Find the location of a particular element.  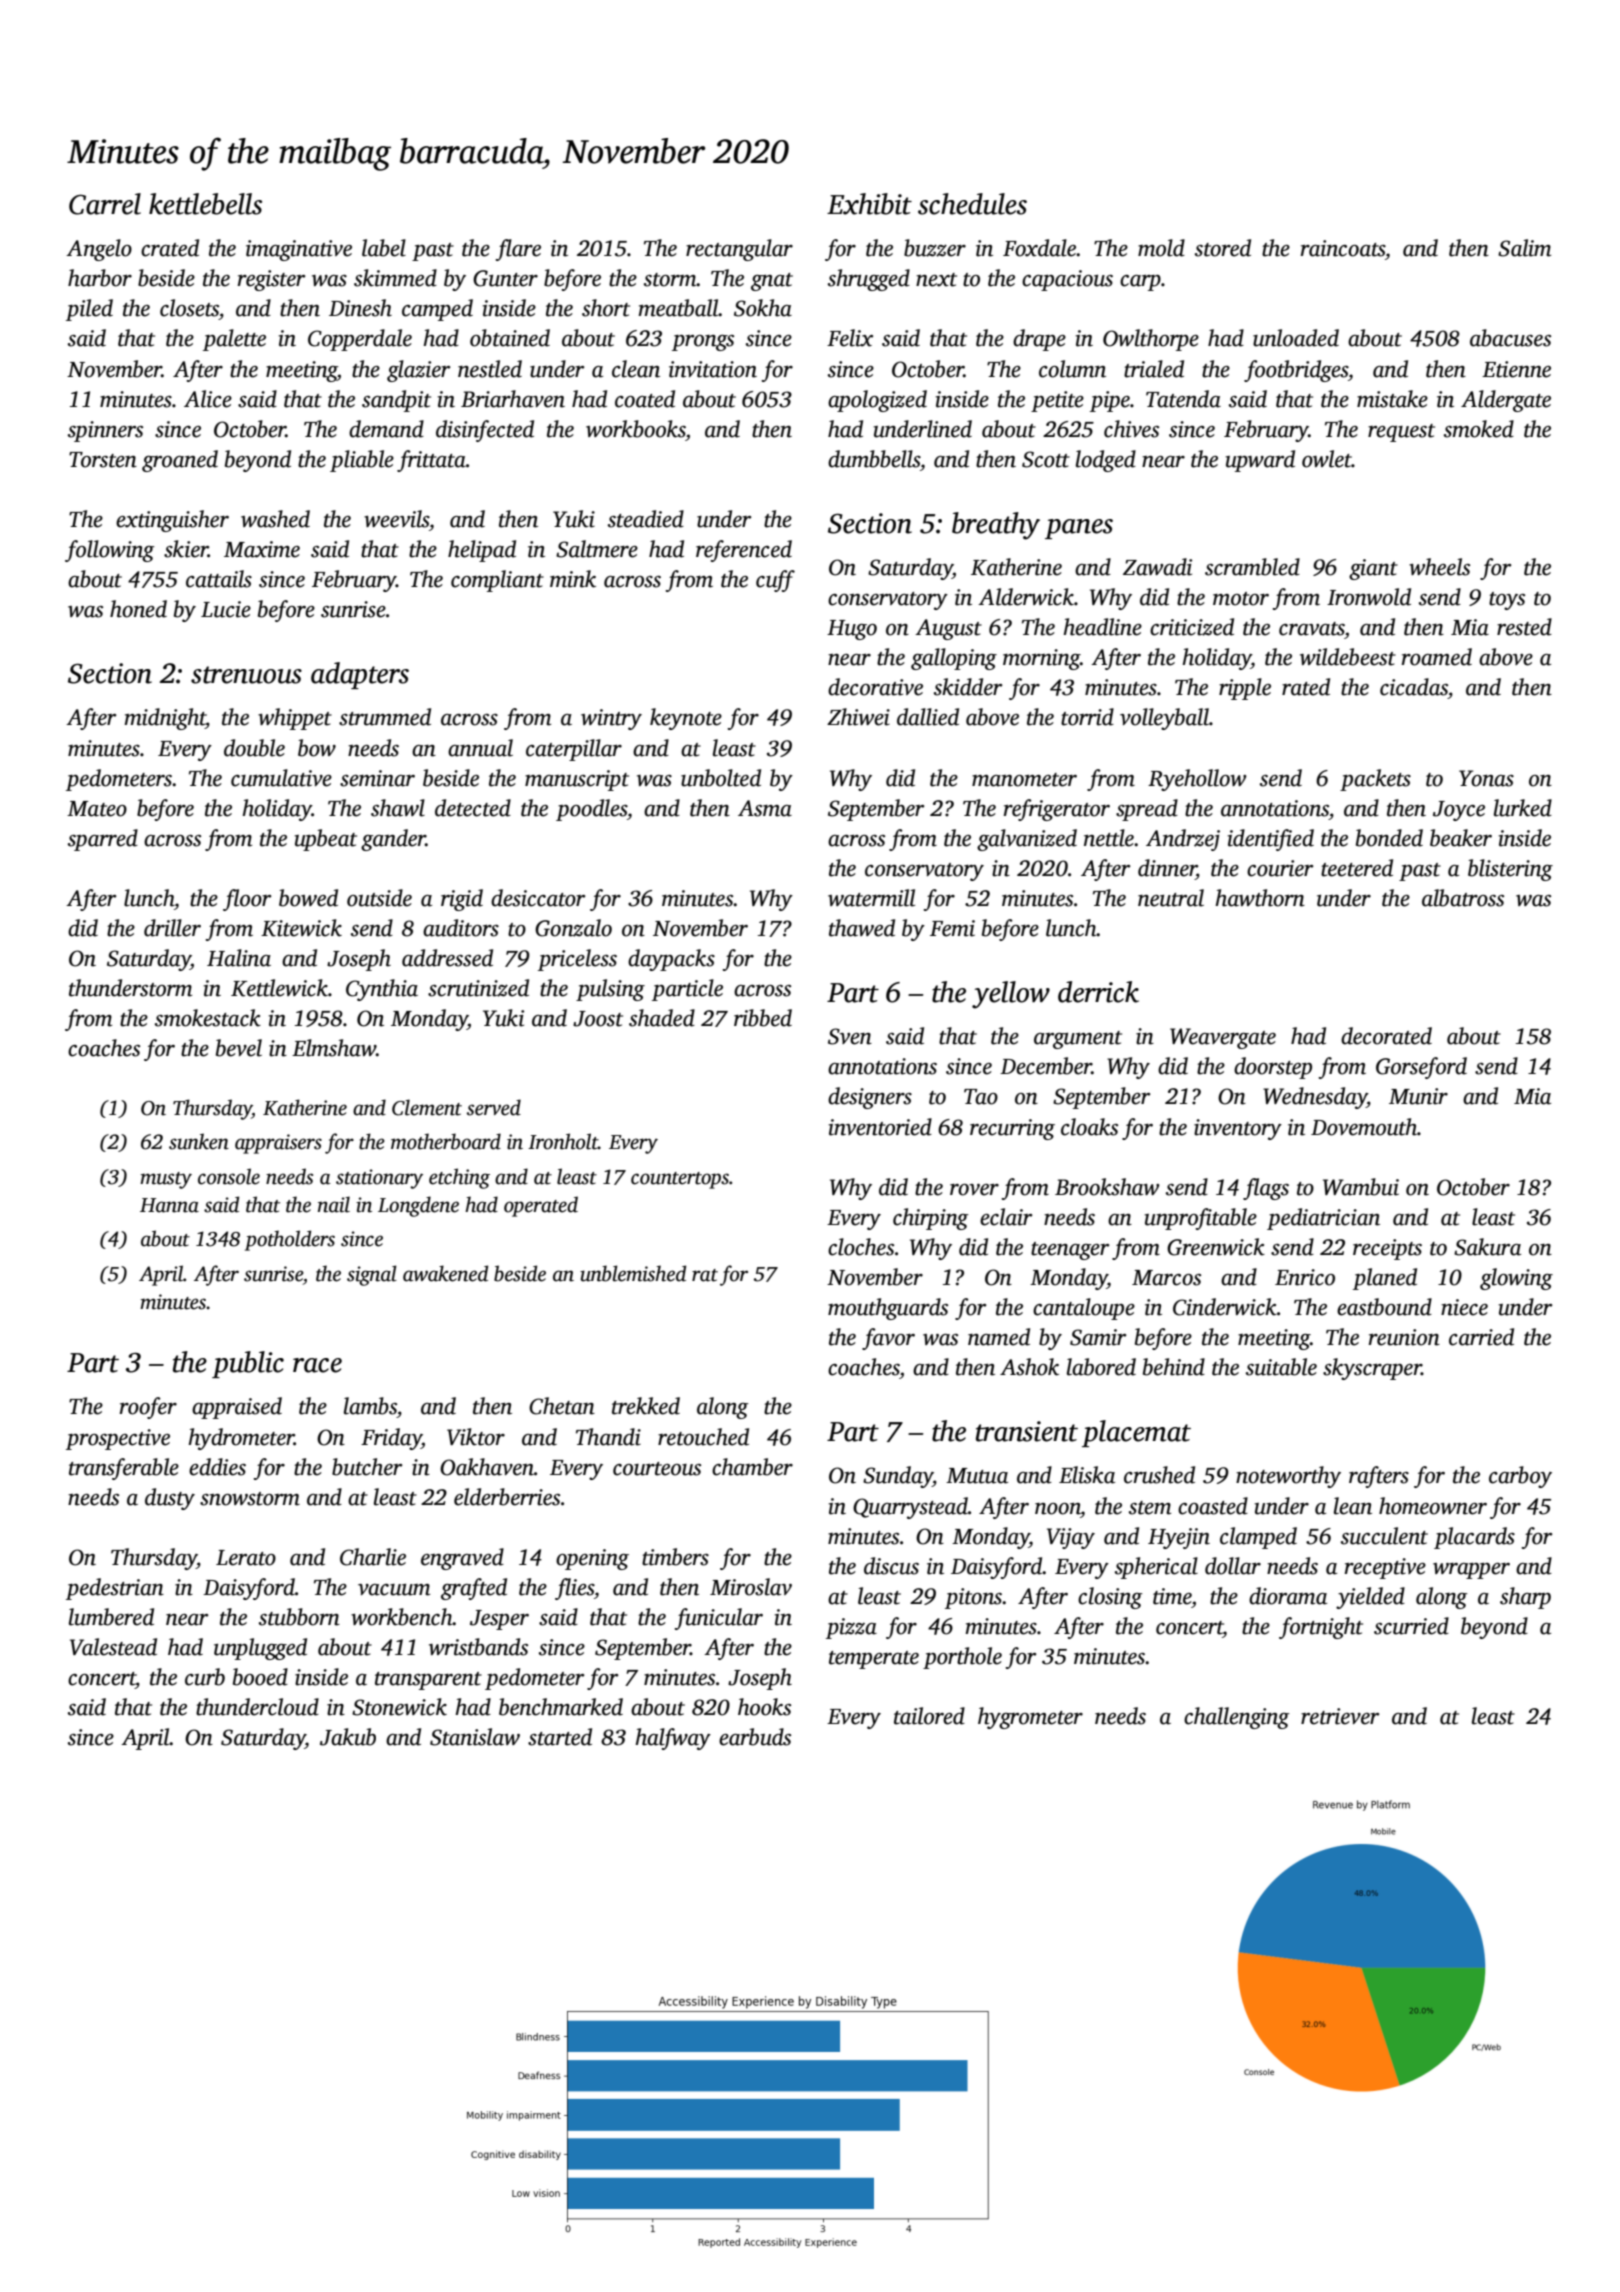

Munir is located at coordinates (1418, 1096).
